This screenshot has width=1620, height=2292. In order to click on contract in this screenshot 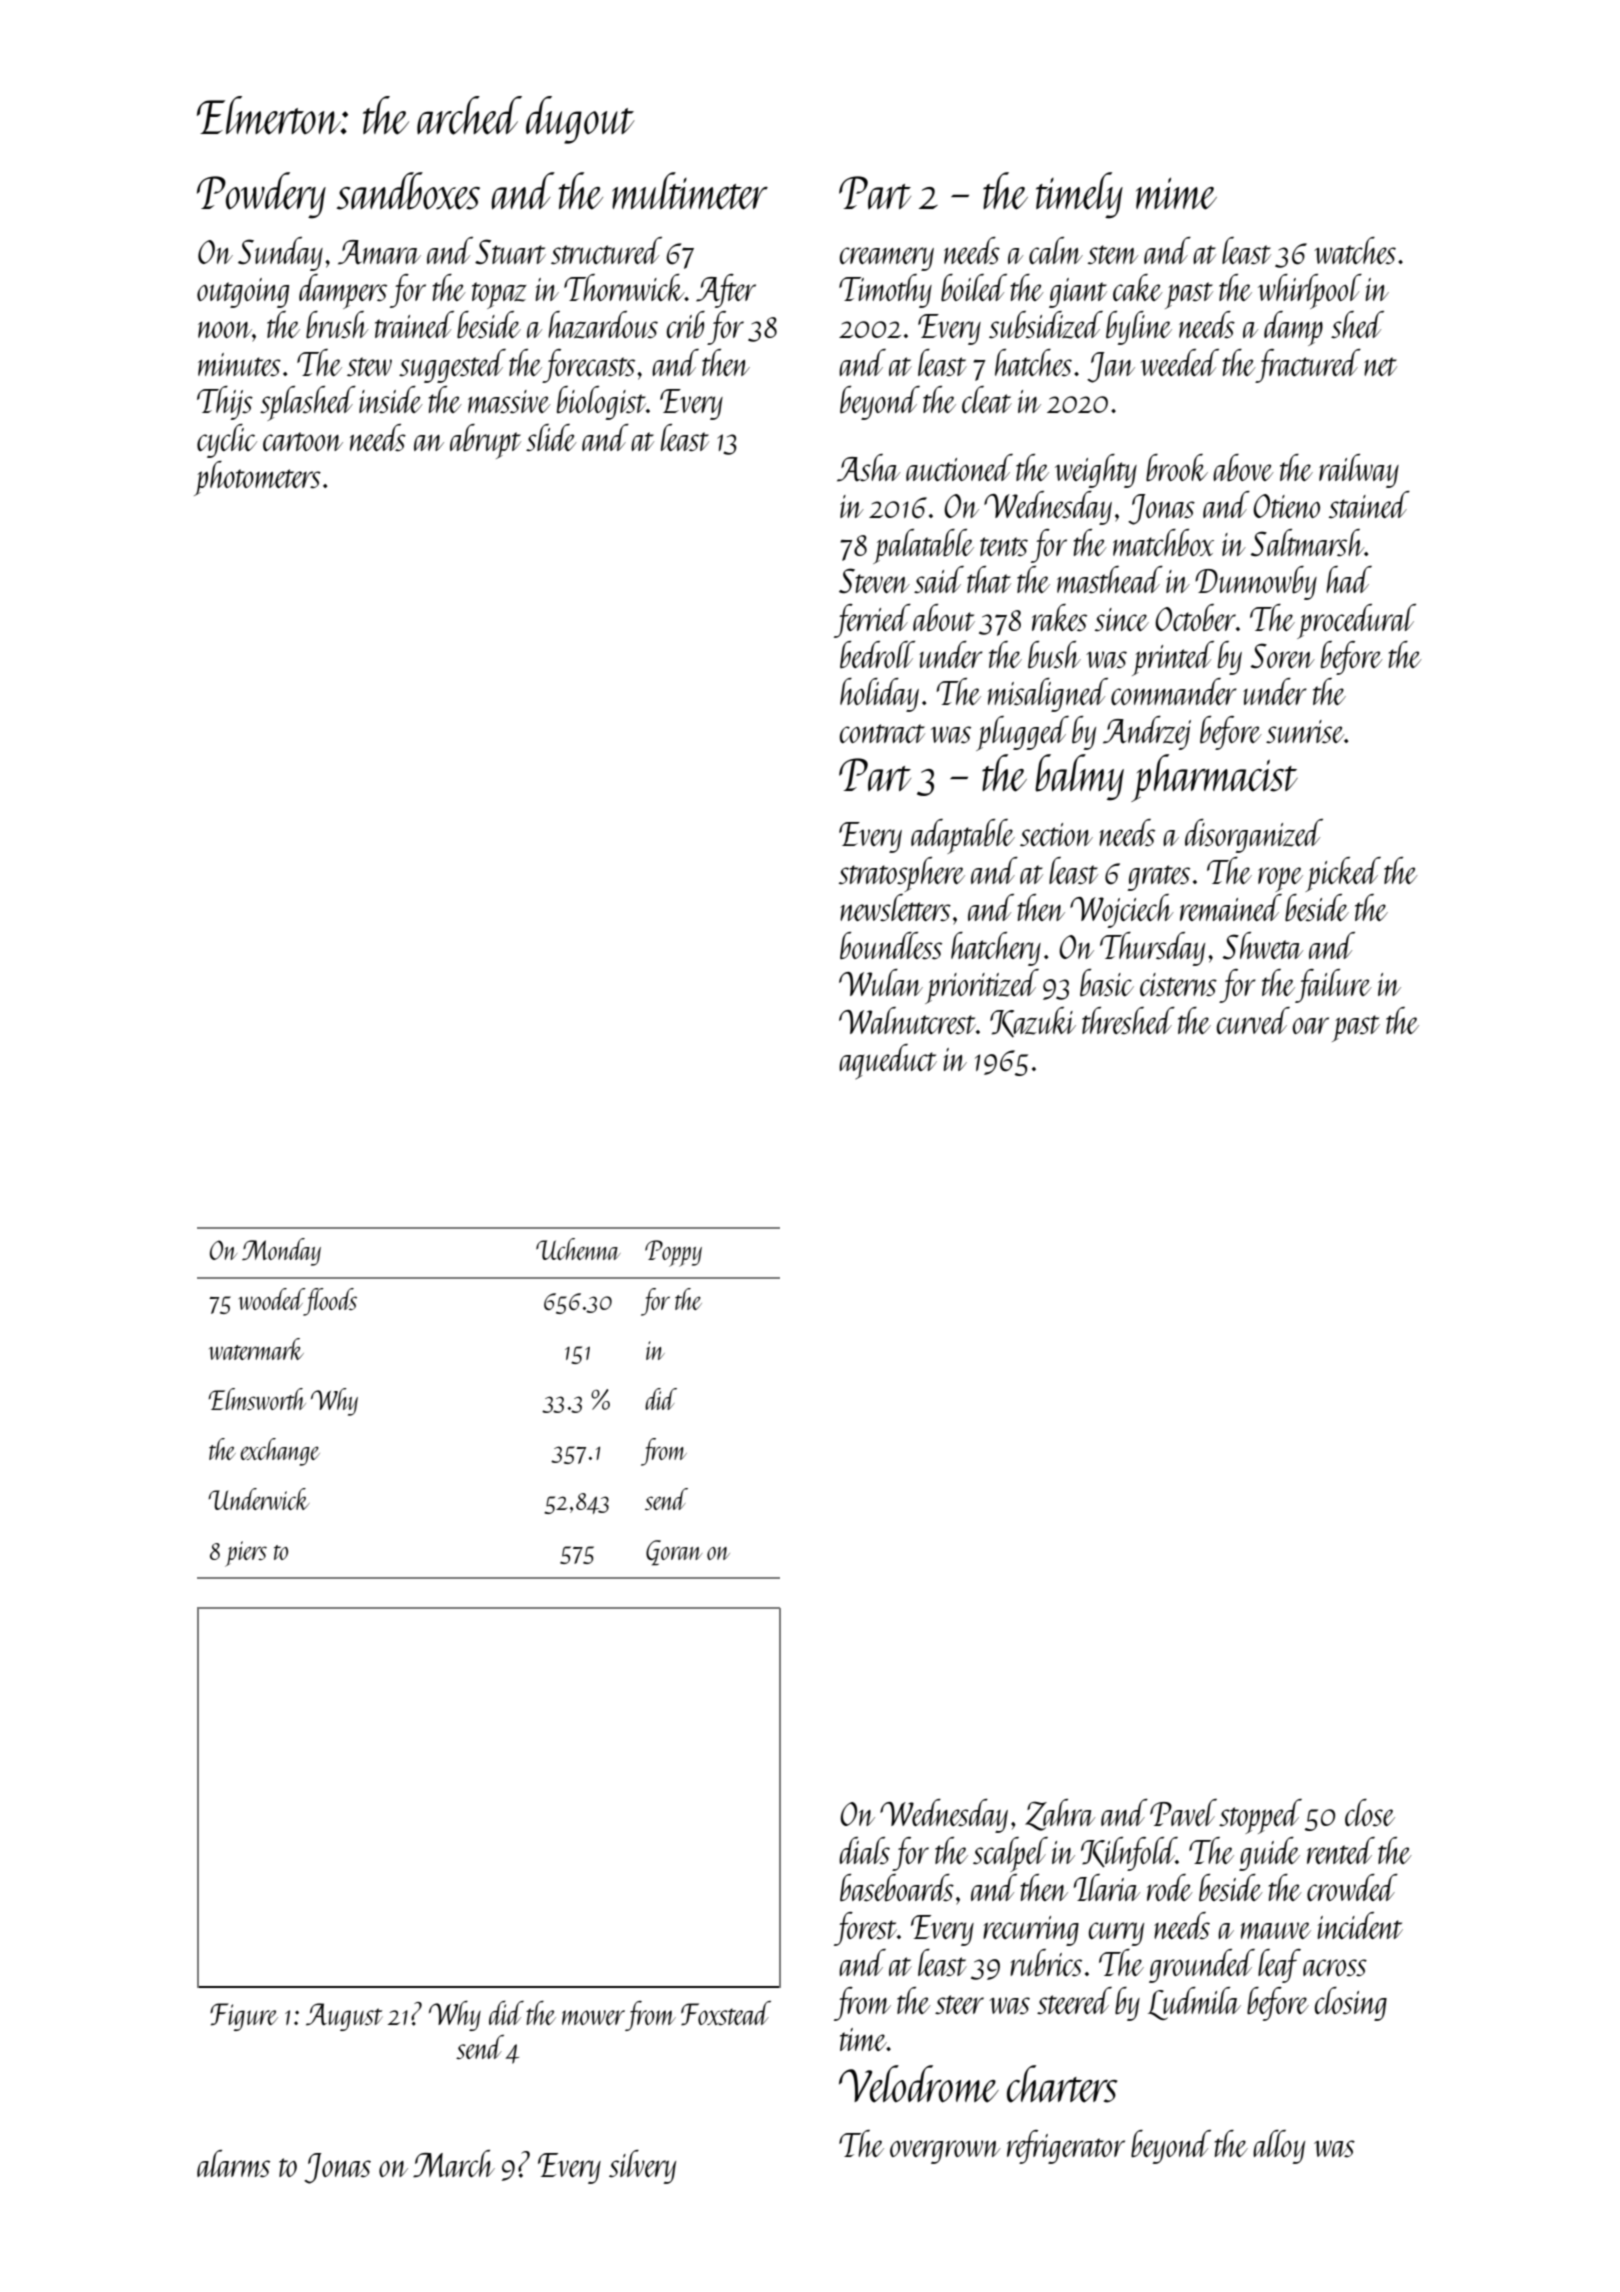, I will do `click(882, 733)`.
